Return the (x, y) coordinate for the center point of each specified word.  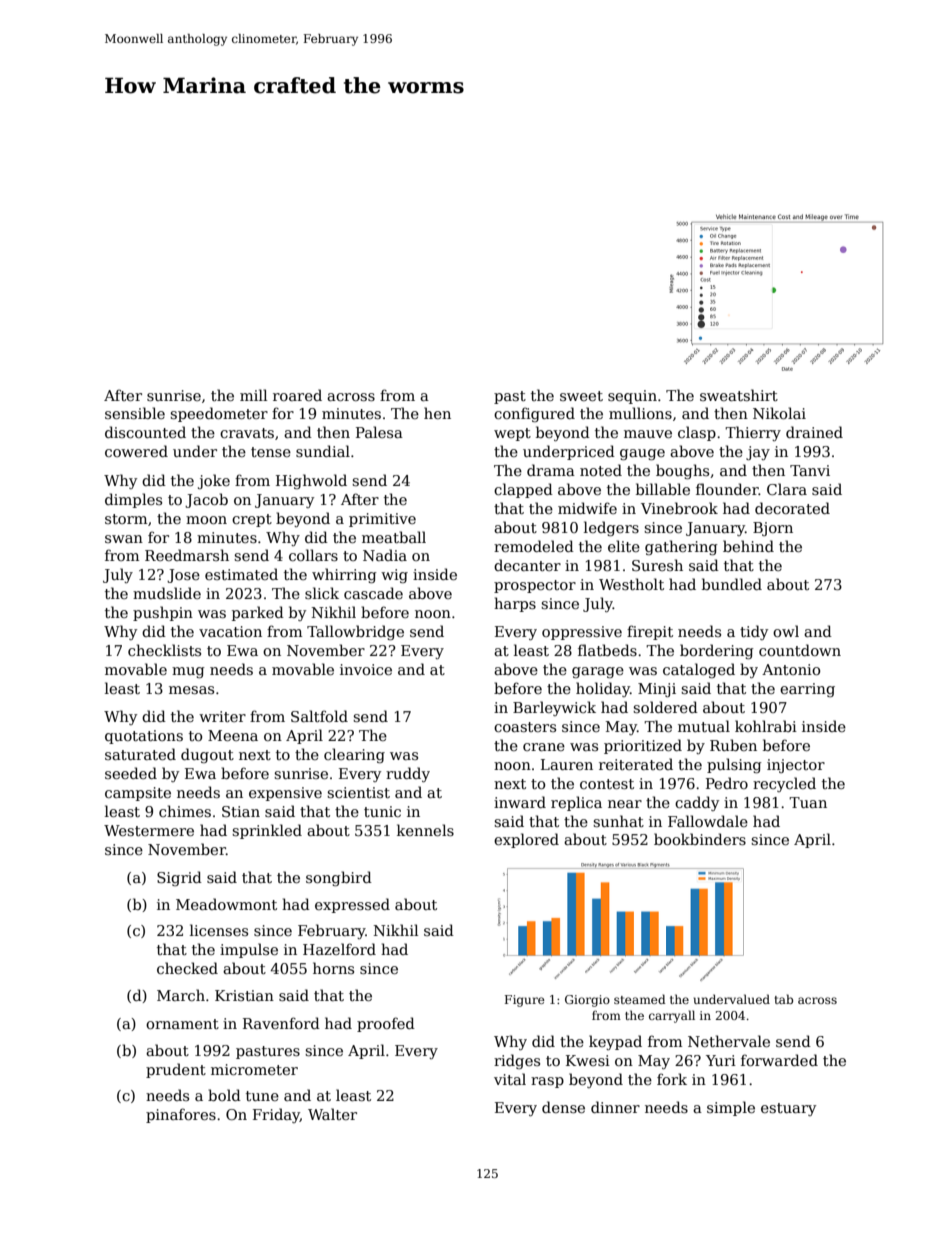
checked (187, 968)
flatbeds (607, 650)
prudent (176, 1070)
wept (512, 434)
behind (748, 546)
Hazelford (339, 949)
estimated (241, 574)
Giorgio (587, 1001)
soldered (665, 707)
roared (297, 395)
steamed (640, 999)
